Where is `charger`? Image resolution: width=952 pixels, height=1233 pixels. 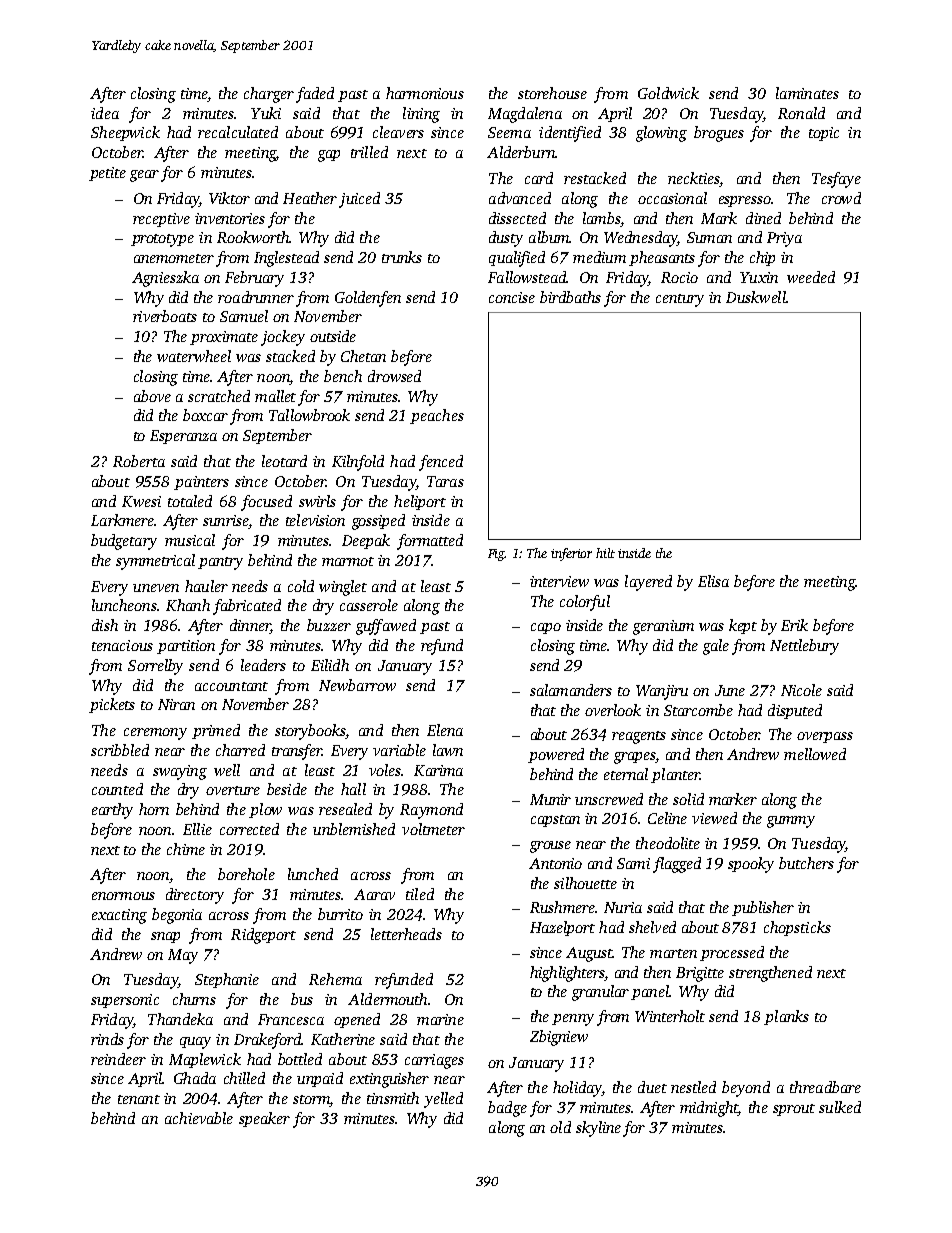
charger is located at coordinates (269, 95).
